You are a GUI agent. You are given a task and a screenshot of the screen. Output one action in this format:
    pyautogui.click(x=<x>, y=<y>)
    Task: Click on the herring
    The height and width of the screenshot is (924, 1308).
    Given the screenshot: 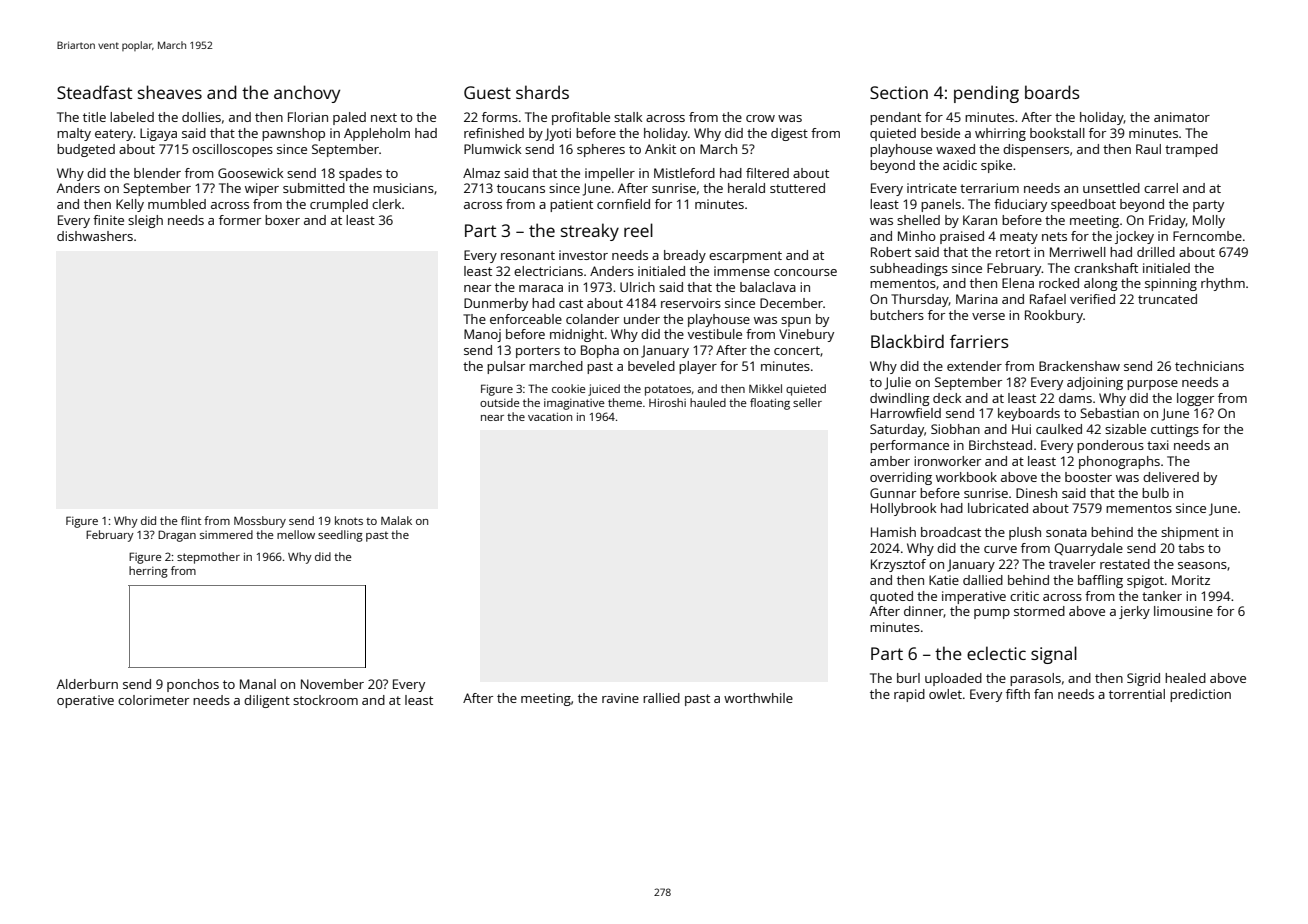 What is the action you would take?
    pyautogui.click(x=148, y=572)
